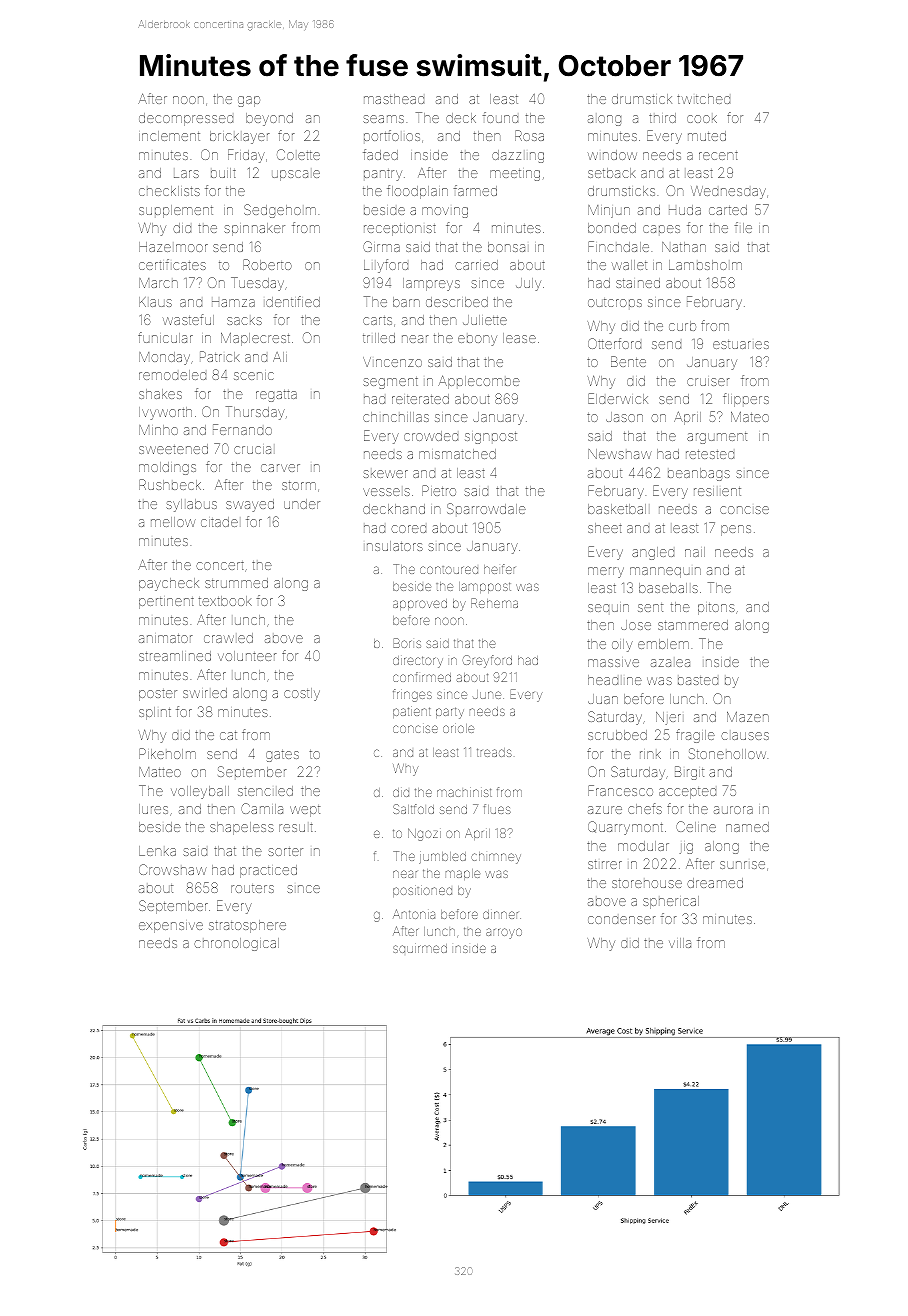  I want to click on checklists, so click(169, 191).
